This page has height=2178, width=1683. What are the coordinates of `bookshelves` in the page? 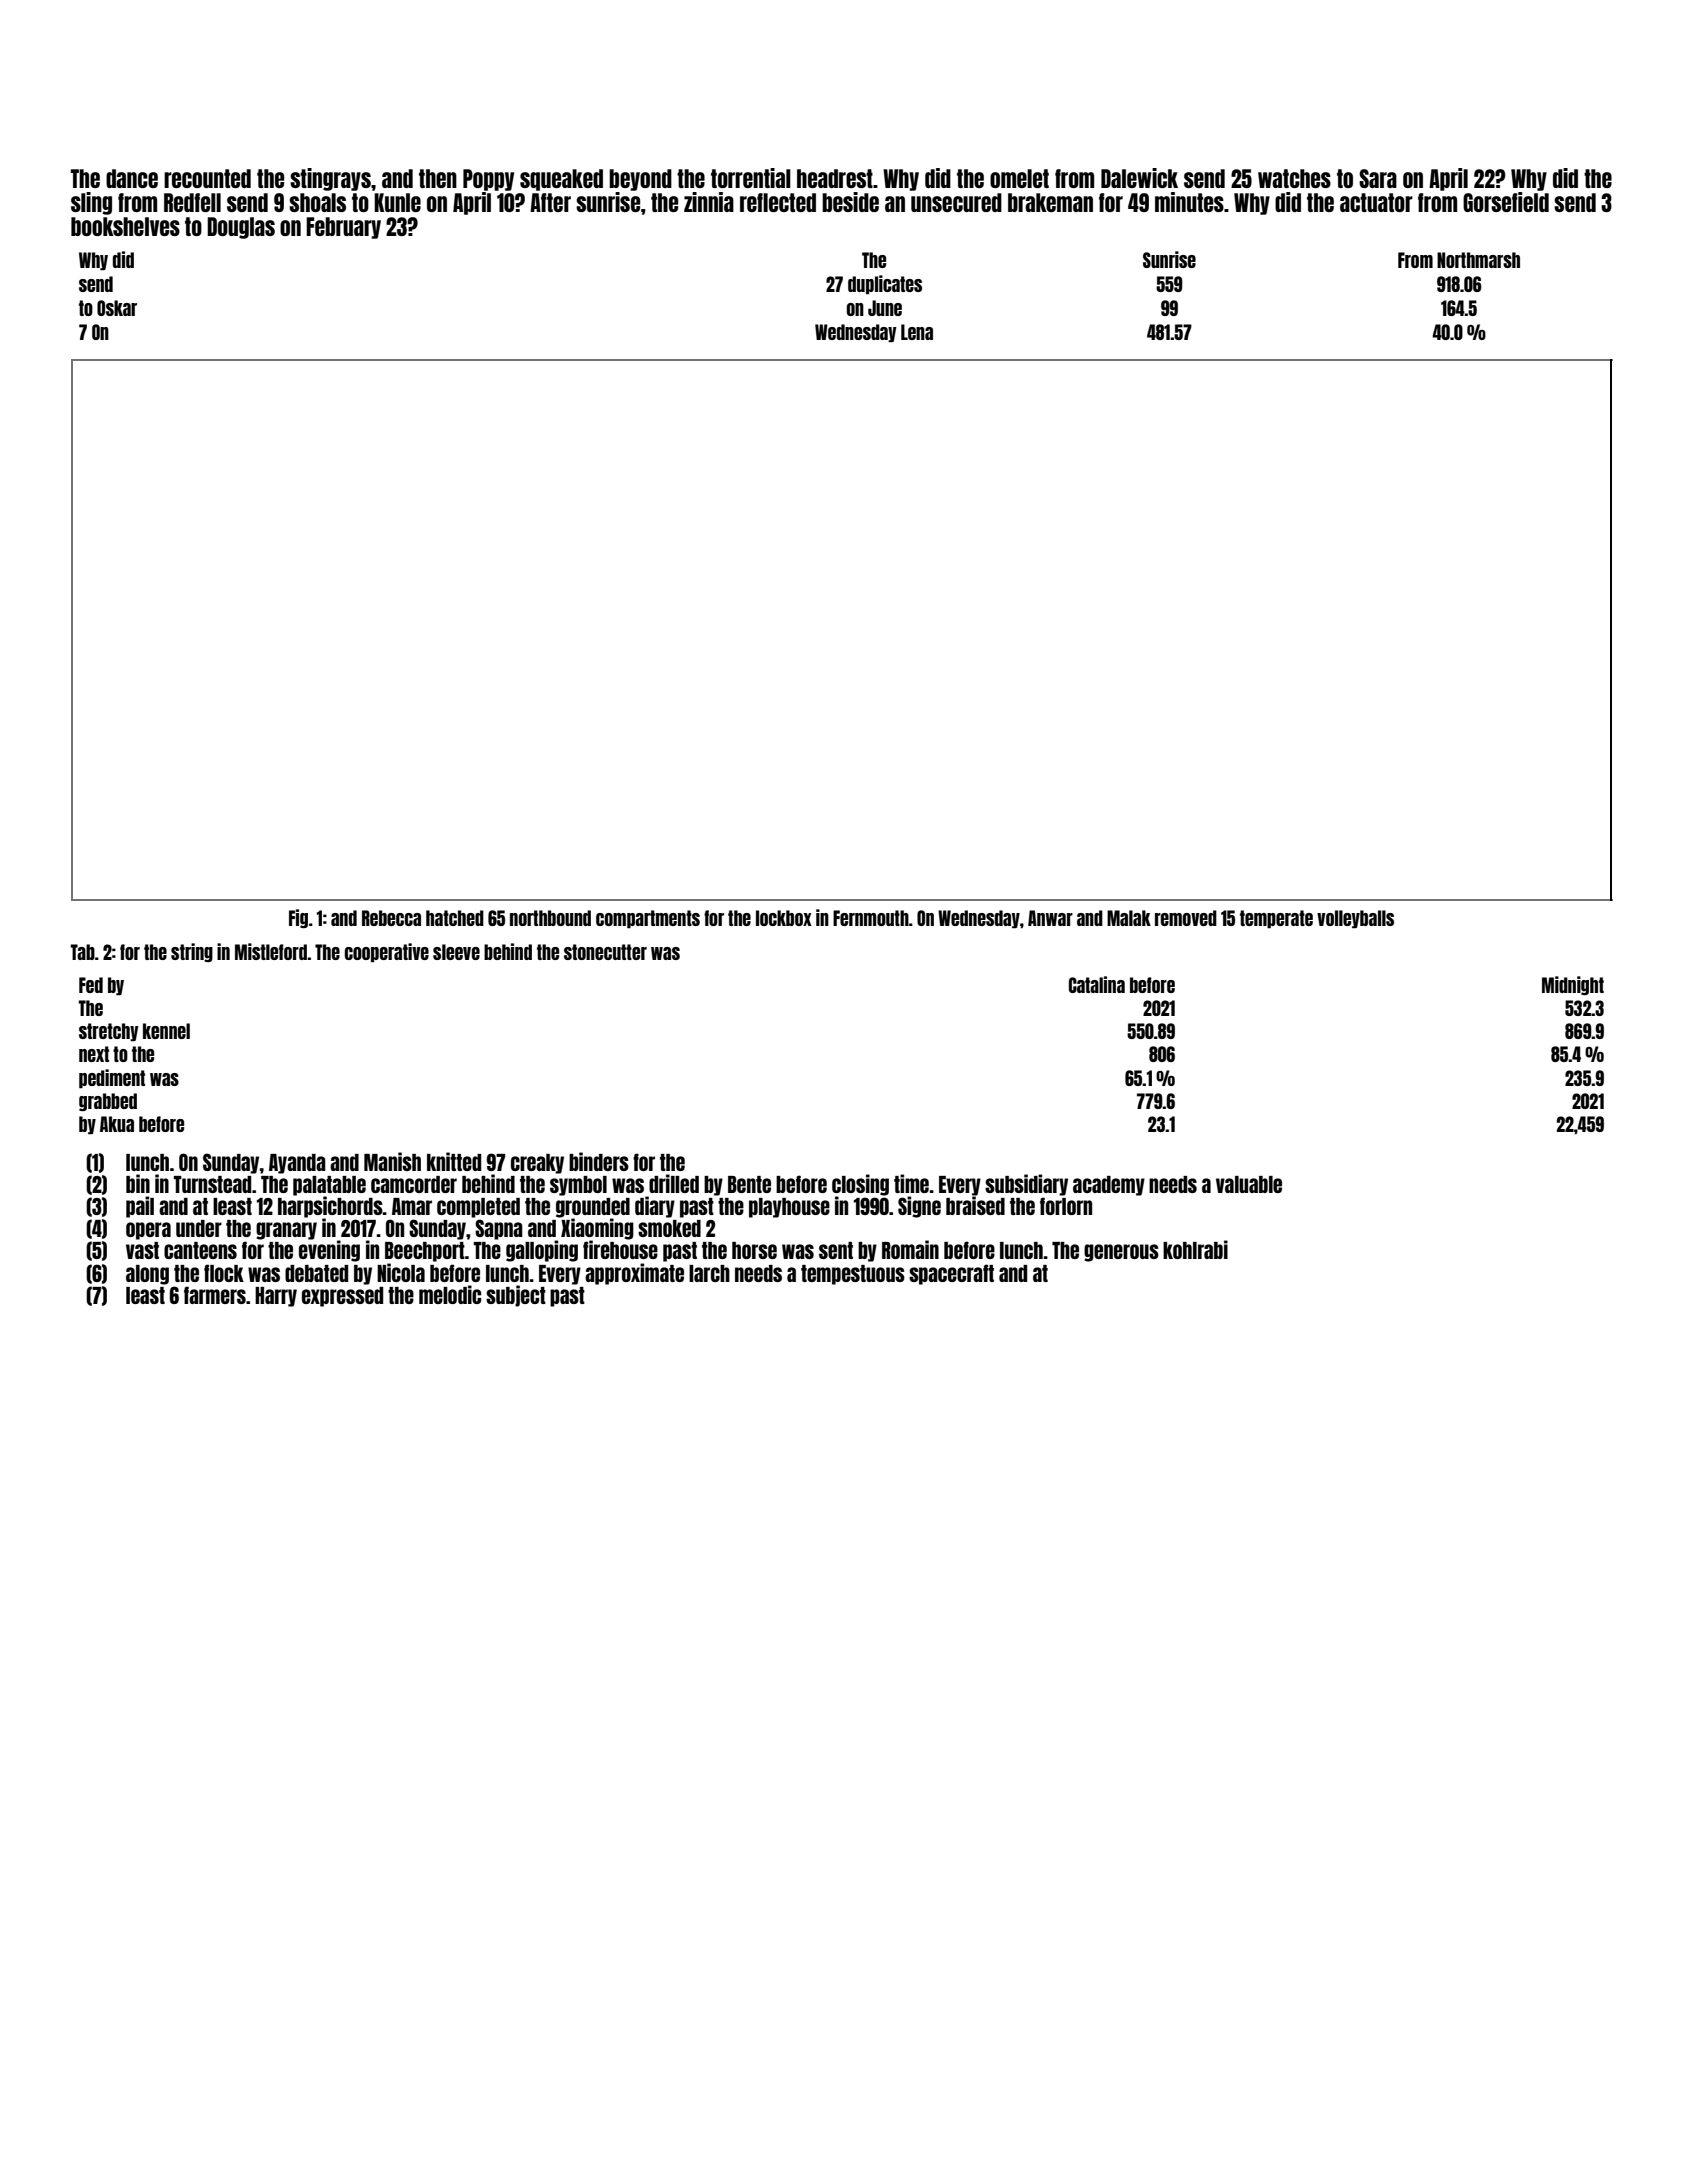 It's located at (125, 226).
